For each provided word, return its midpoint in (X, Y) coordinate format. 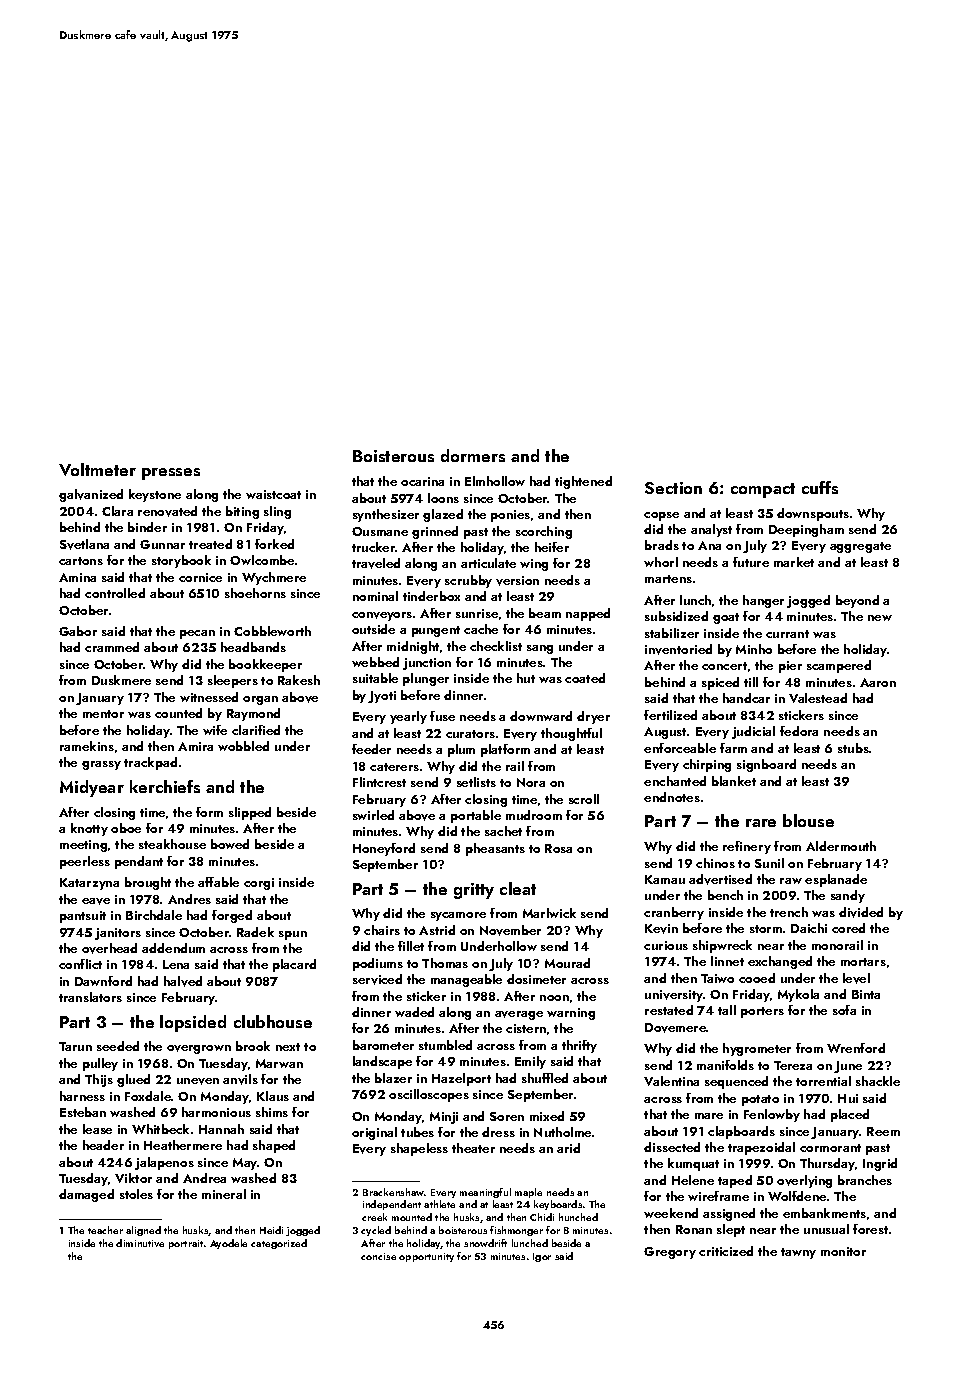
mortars (863, 962)
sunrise (477, 613)
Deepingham (806, 530)
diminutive (140, 1243)
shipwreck (722, 946)
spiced (720, 683)
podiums (378, 964)
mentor (103, 714)
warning (571, 1014)
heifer (552, 547)
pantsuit (83, 917)
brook (253, 1046)
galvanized (91, 495)
